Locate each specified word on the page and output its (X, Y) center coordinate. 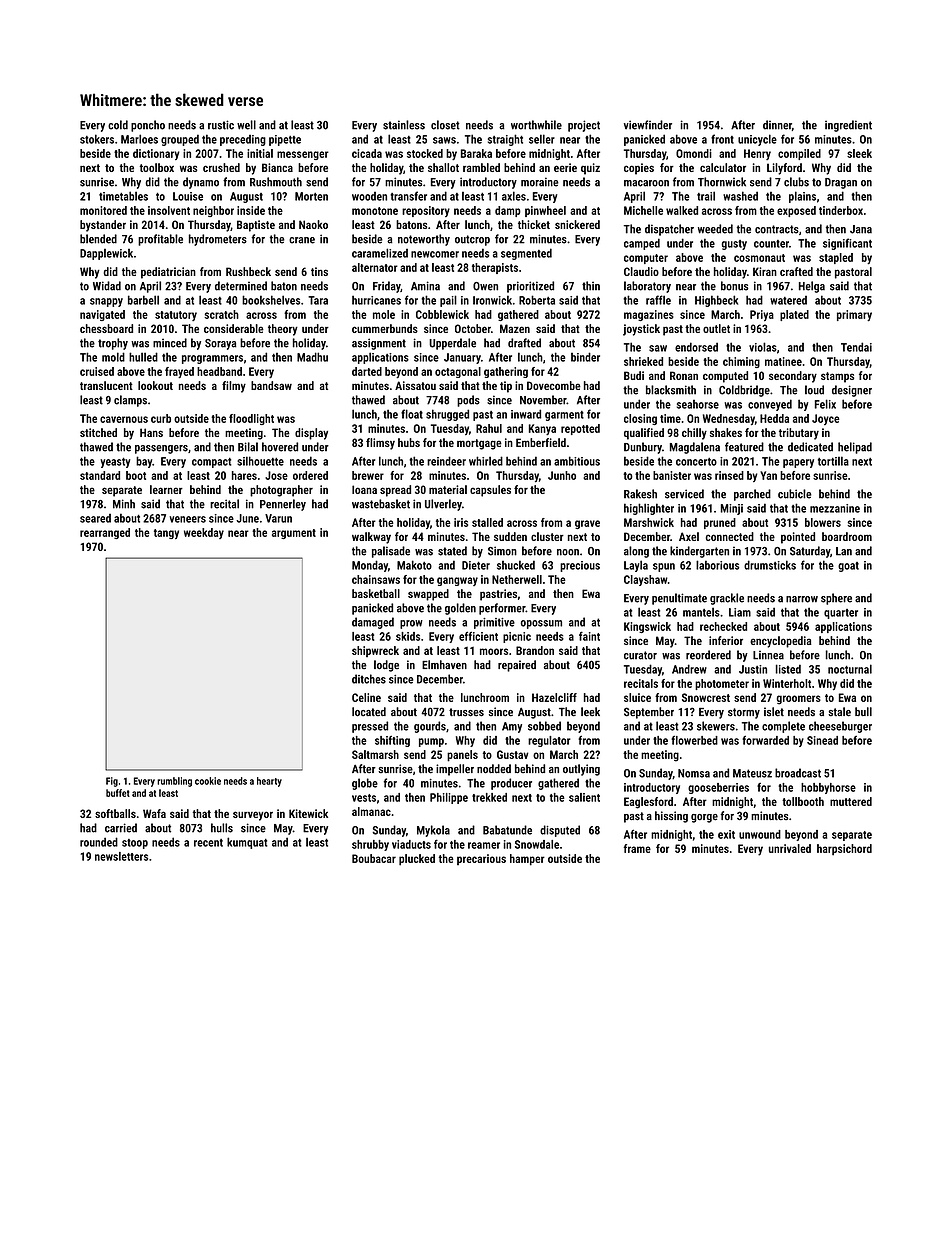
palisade (391, 552)
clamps (130, 401)
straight (505, 140)
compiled (799, 154)
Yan (768, 475)
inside (251, 210)
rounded (99, 842)
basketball (376, 593)
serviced (684, 494)
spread (395, 491)
